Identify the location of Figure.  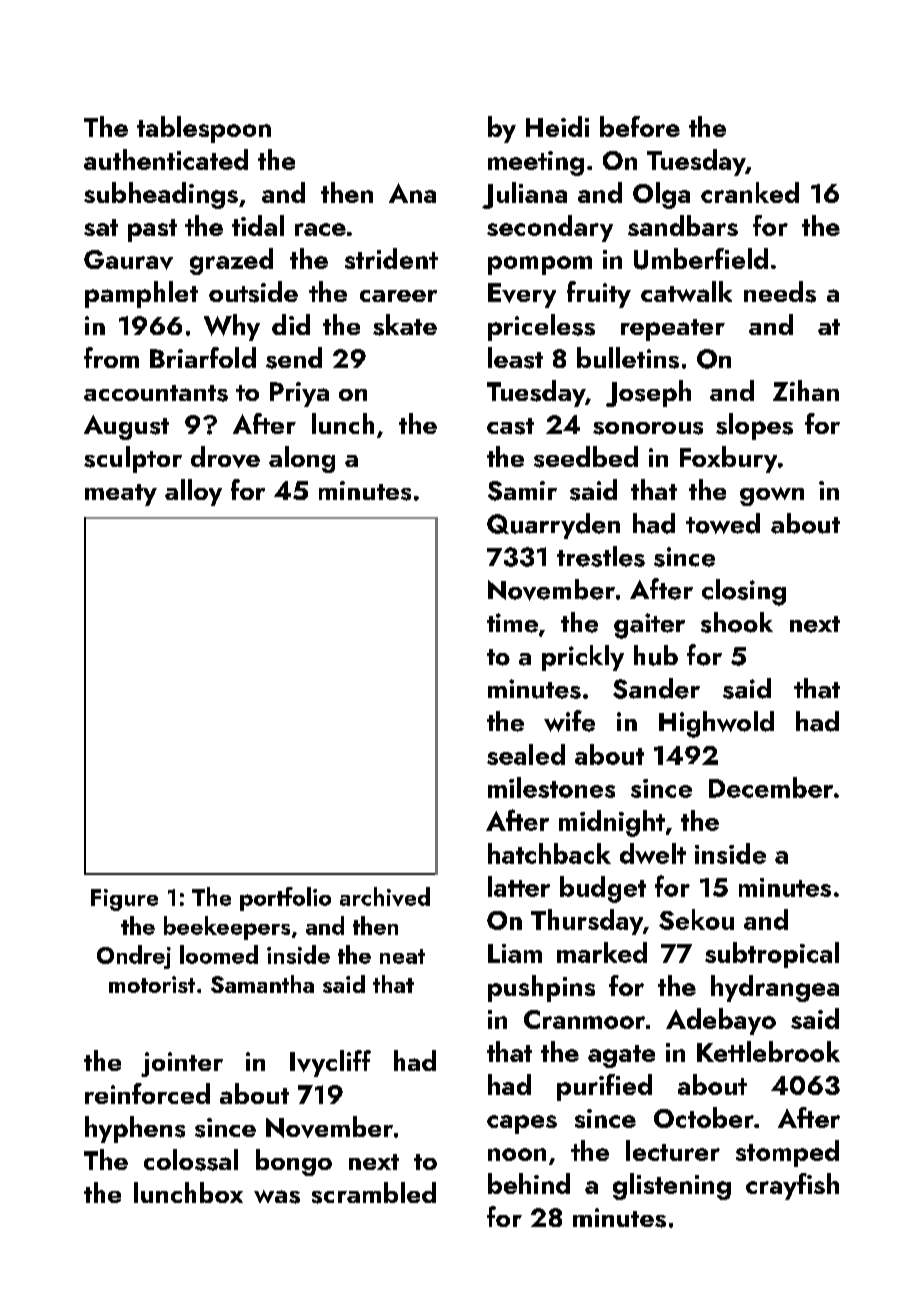
(124, 900).
